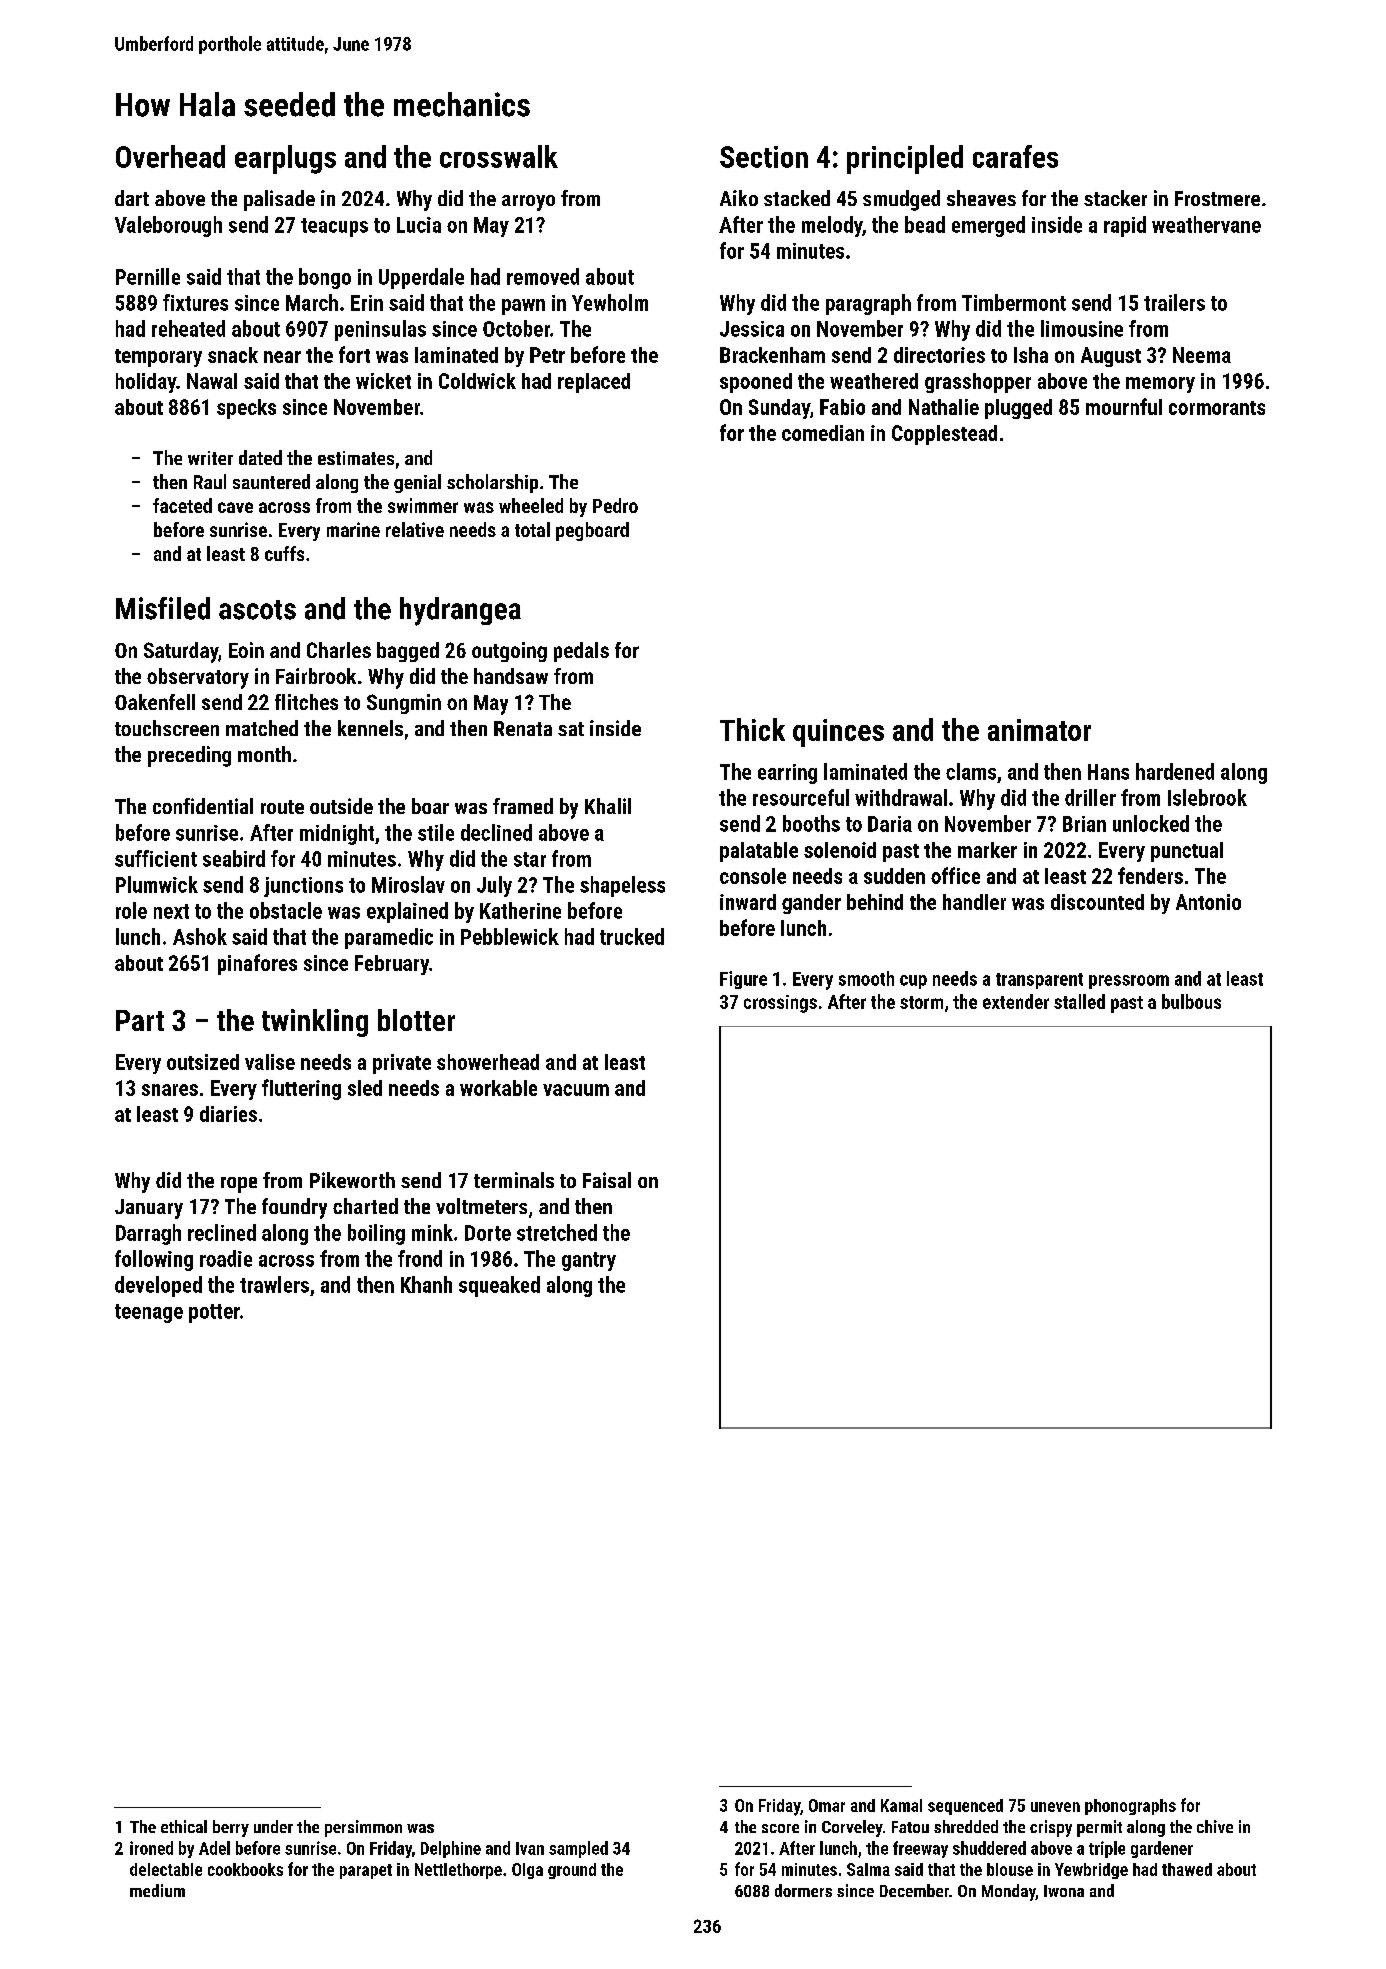  I want to click on temporary, so click(158, 358).
